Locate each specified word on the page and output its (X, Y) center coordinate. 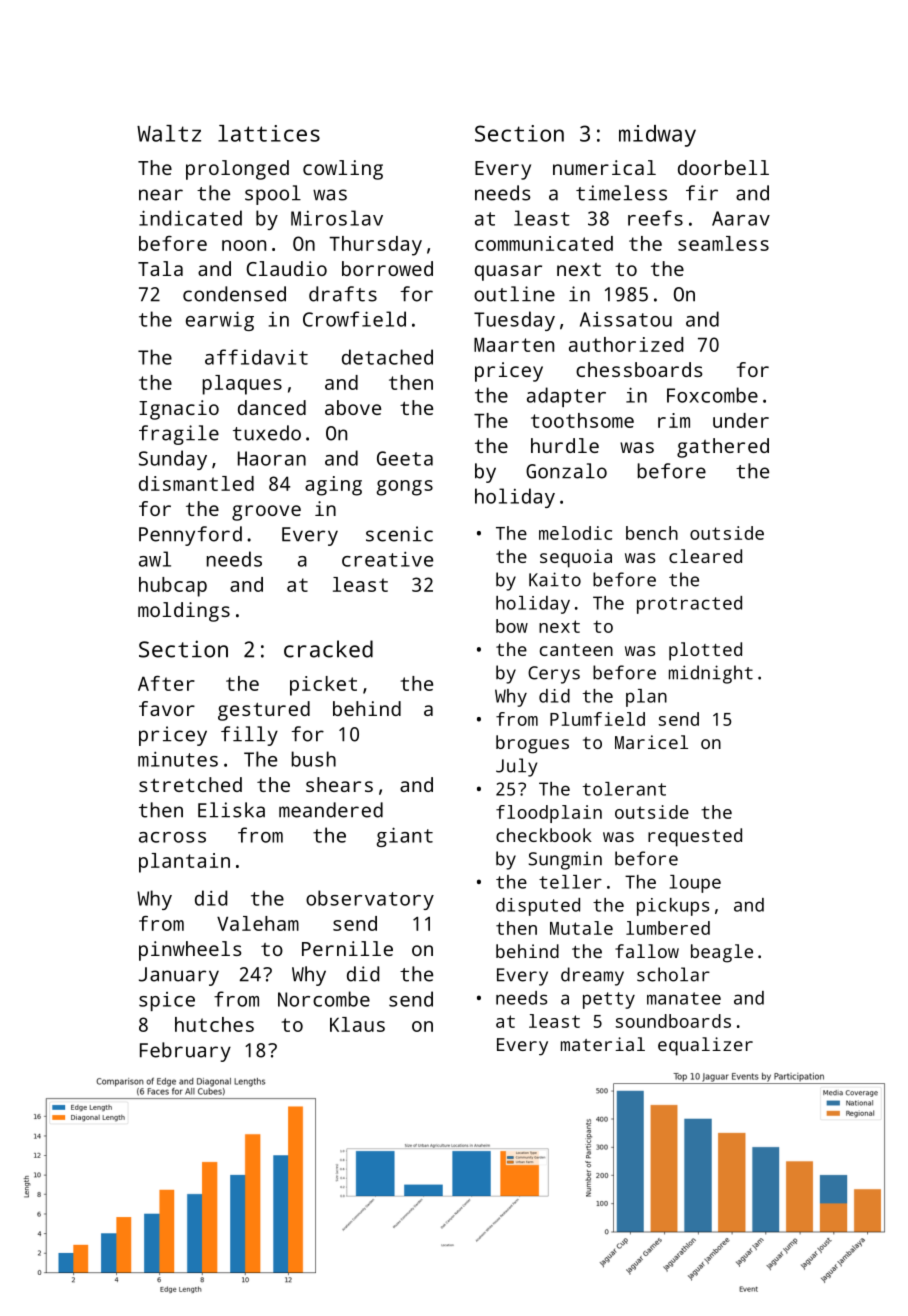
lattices (269, 133)
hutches (214, 1024)
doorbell (723, 167)
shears (339, 784)
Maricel (651, 742)
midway (657, 136)
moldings (184, 612)
